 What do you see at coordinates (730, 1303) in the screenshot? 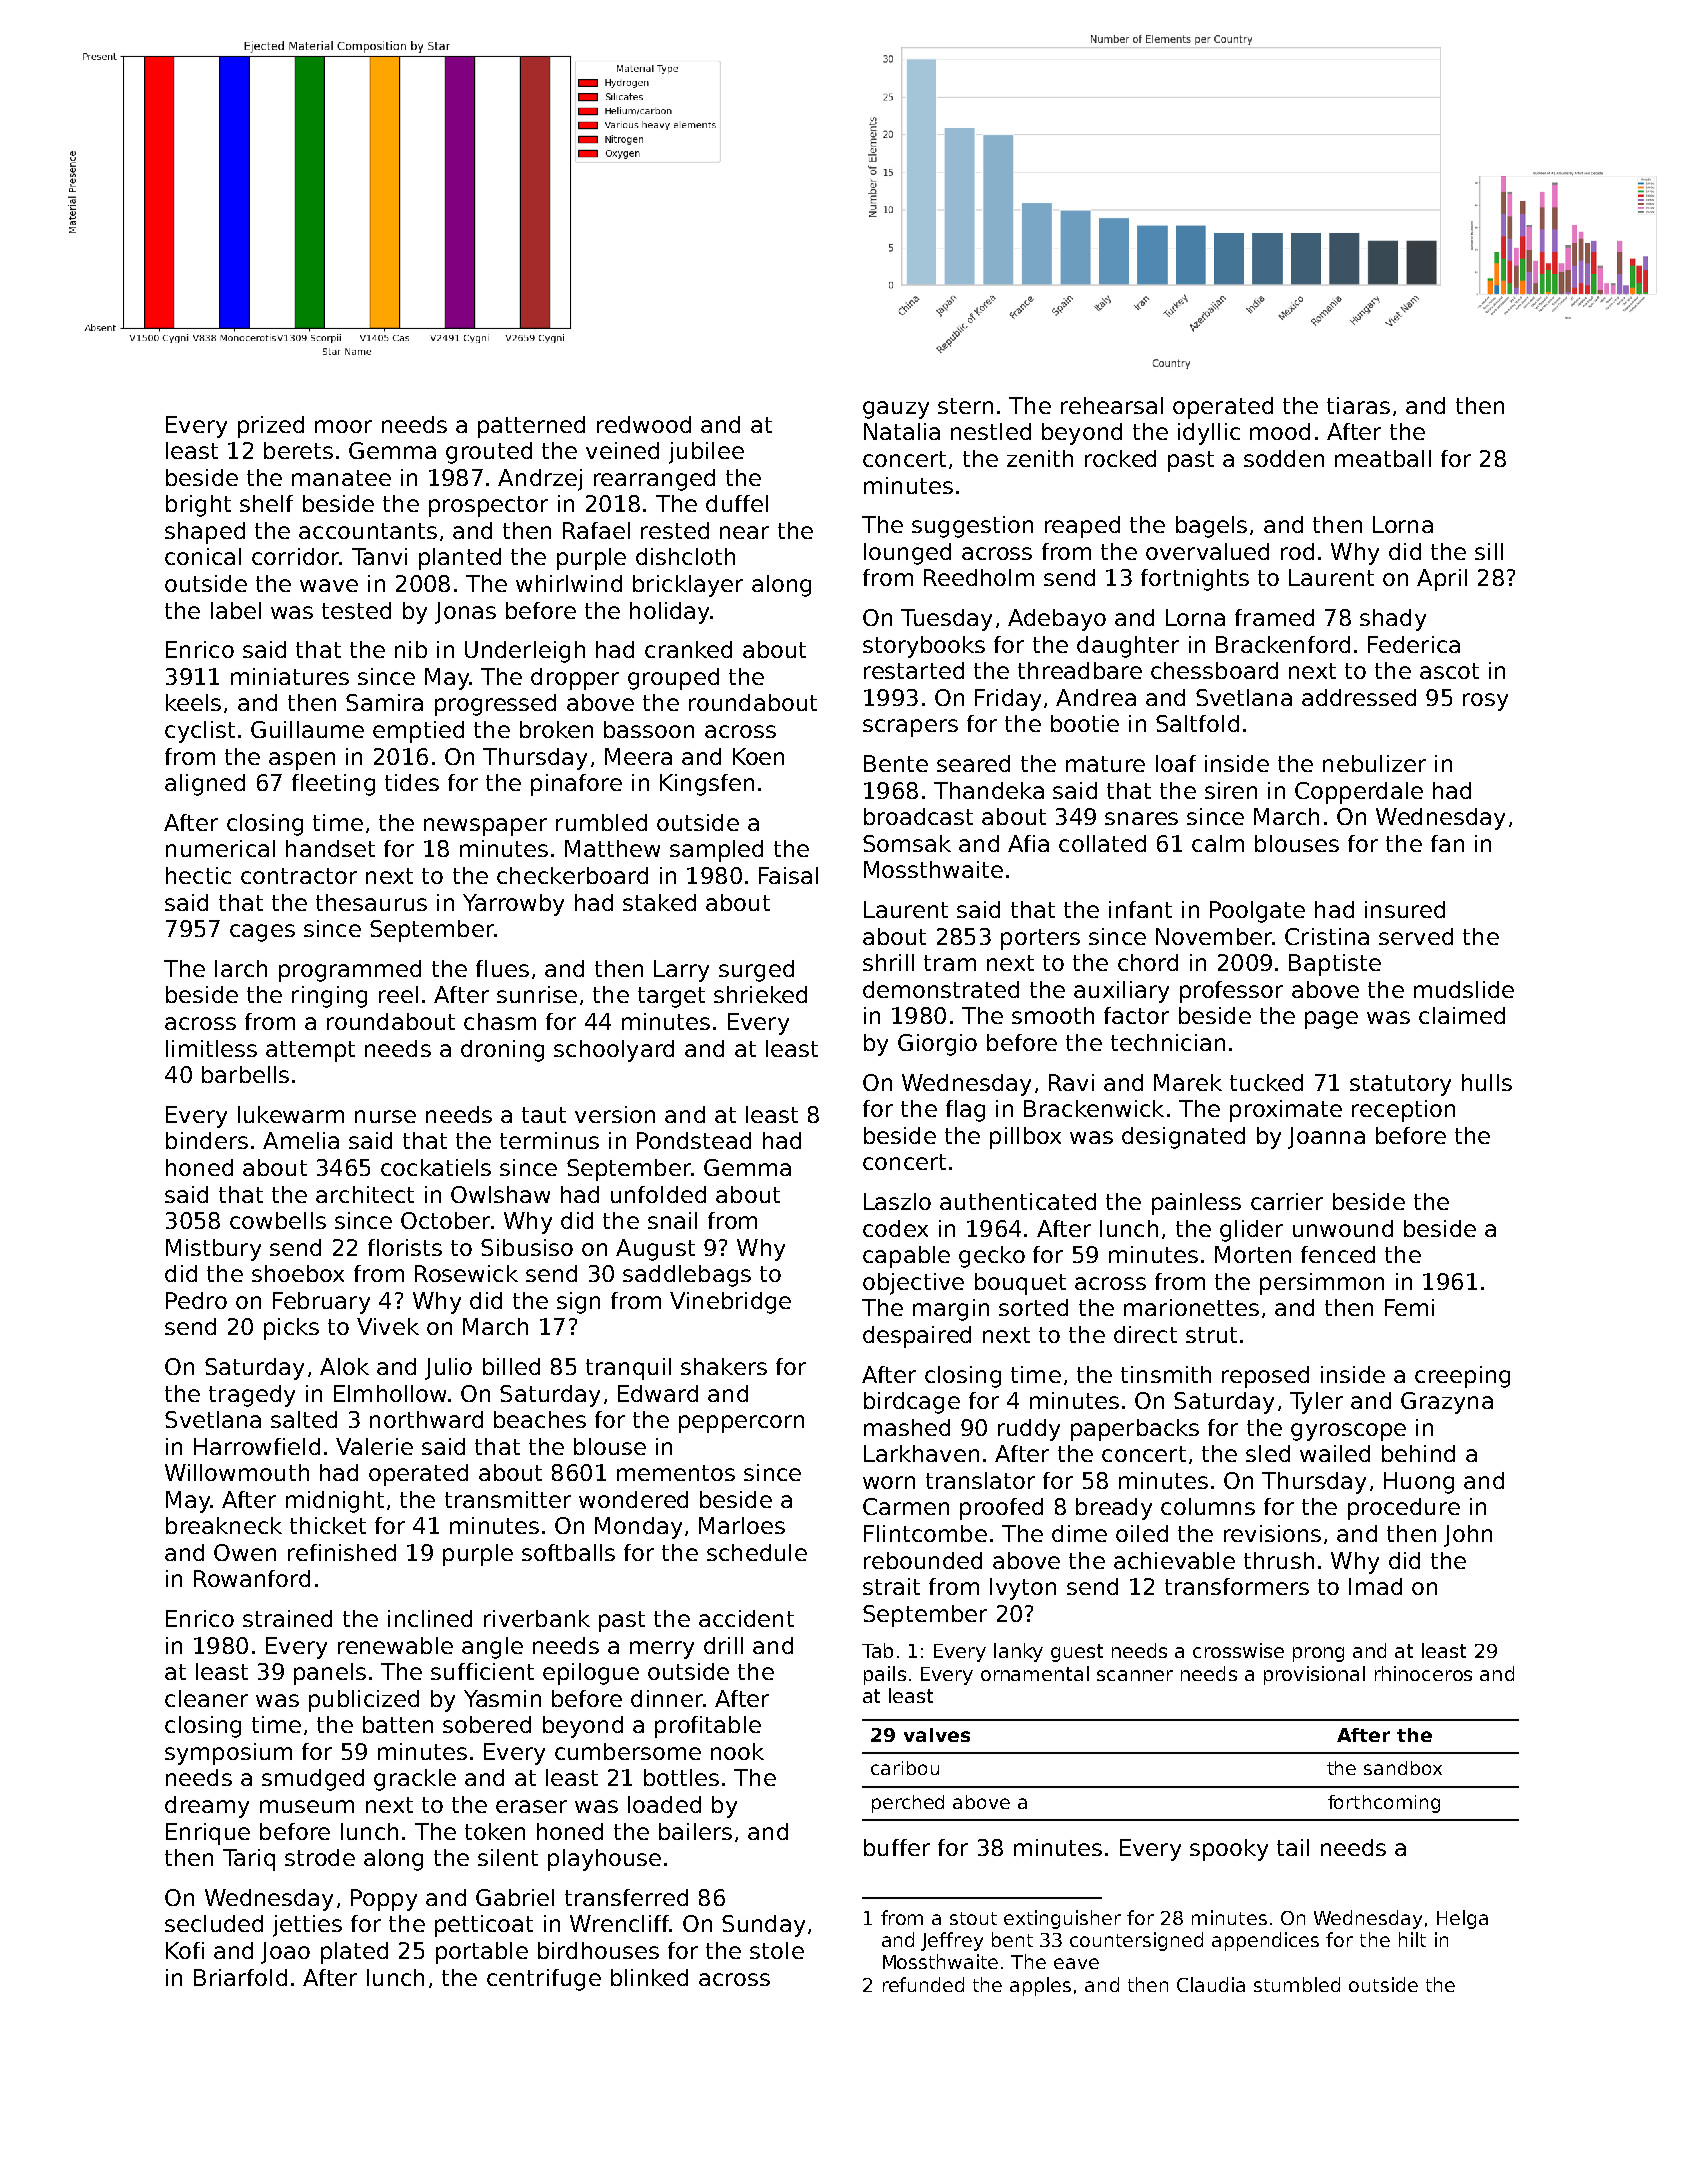
I see `Vinebridge` at bounding box center [730, 1303].
